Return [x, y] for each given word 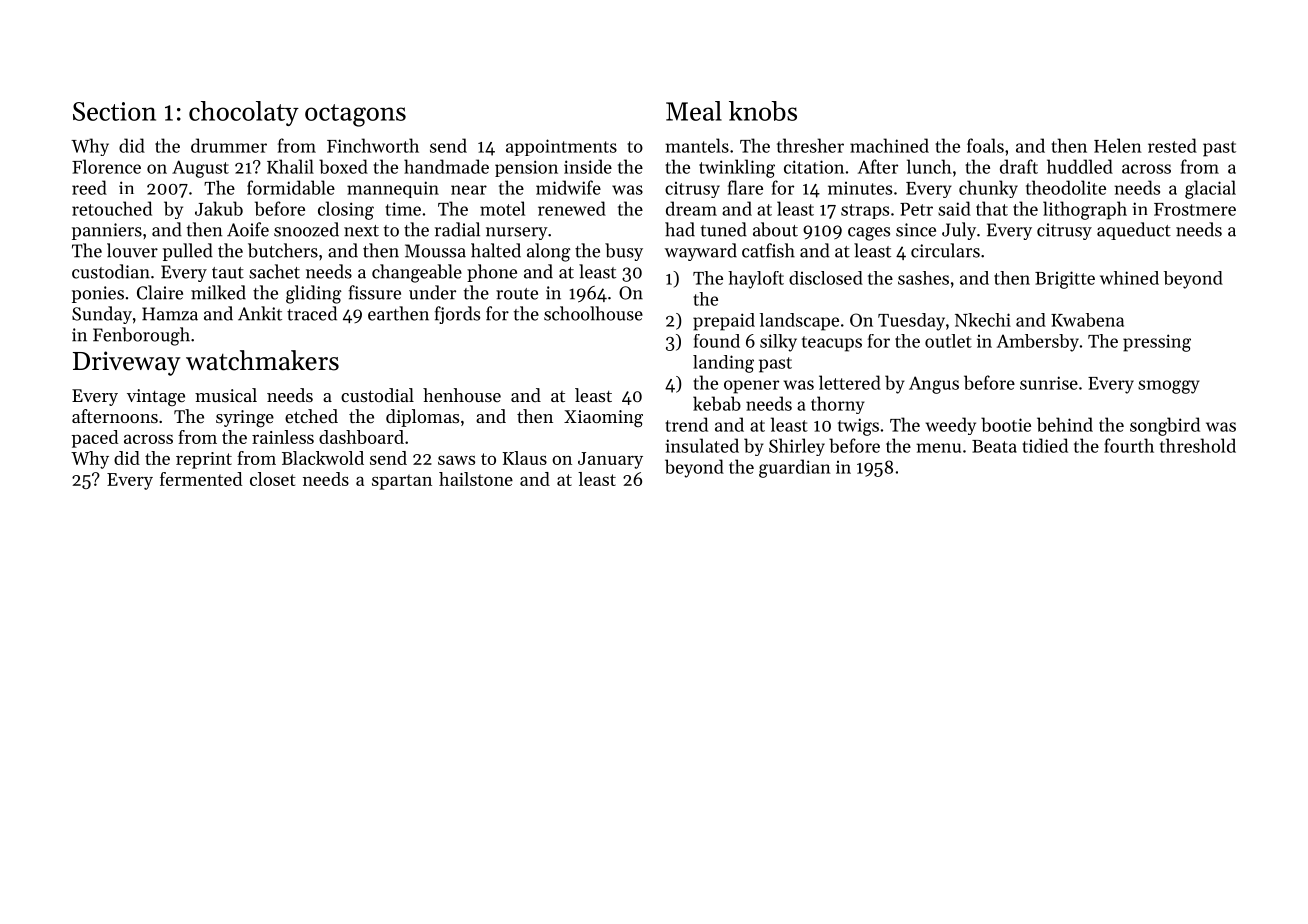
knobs [763, 111]
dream [691, 208]
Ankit [260, 313]
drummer [229, 145]
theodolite [1066, 187]
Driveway [127, 363]
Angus [934, 385]
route [517, 294]
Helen [1118, 145]
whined [1129, 278]
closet [273, 479]
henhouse [462, 395]
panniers [107, 231]
